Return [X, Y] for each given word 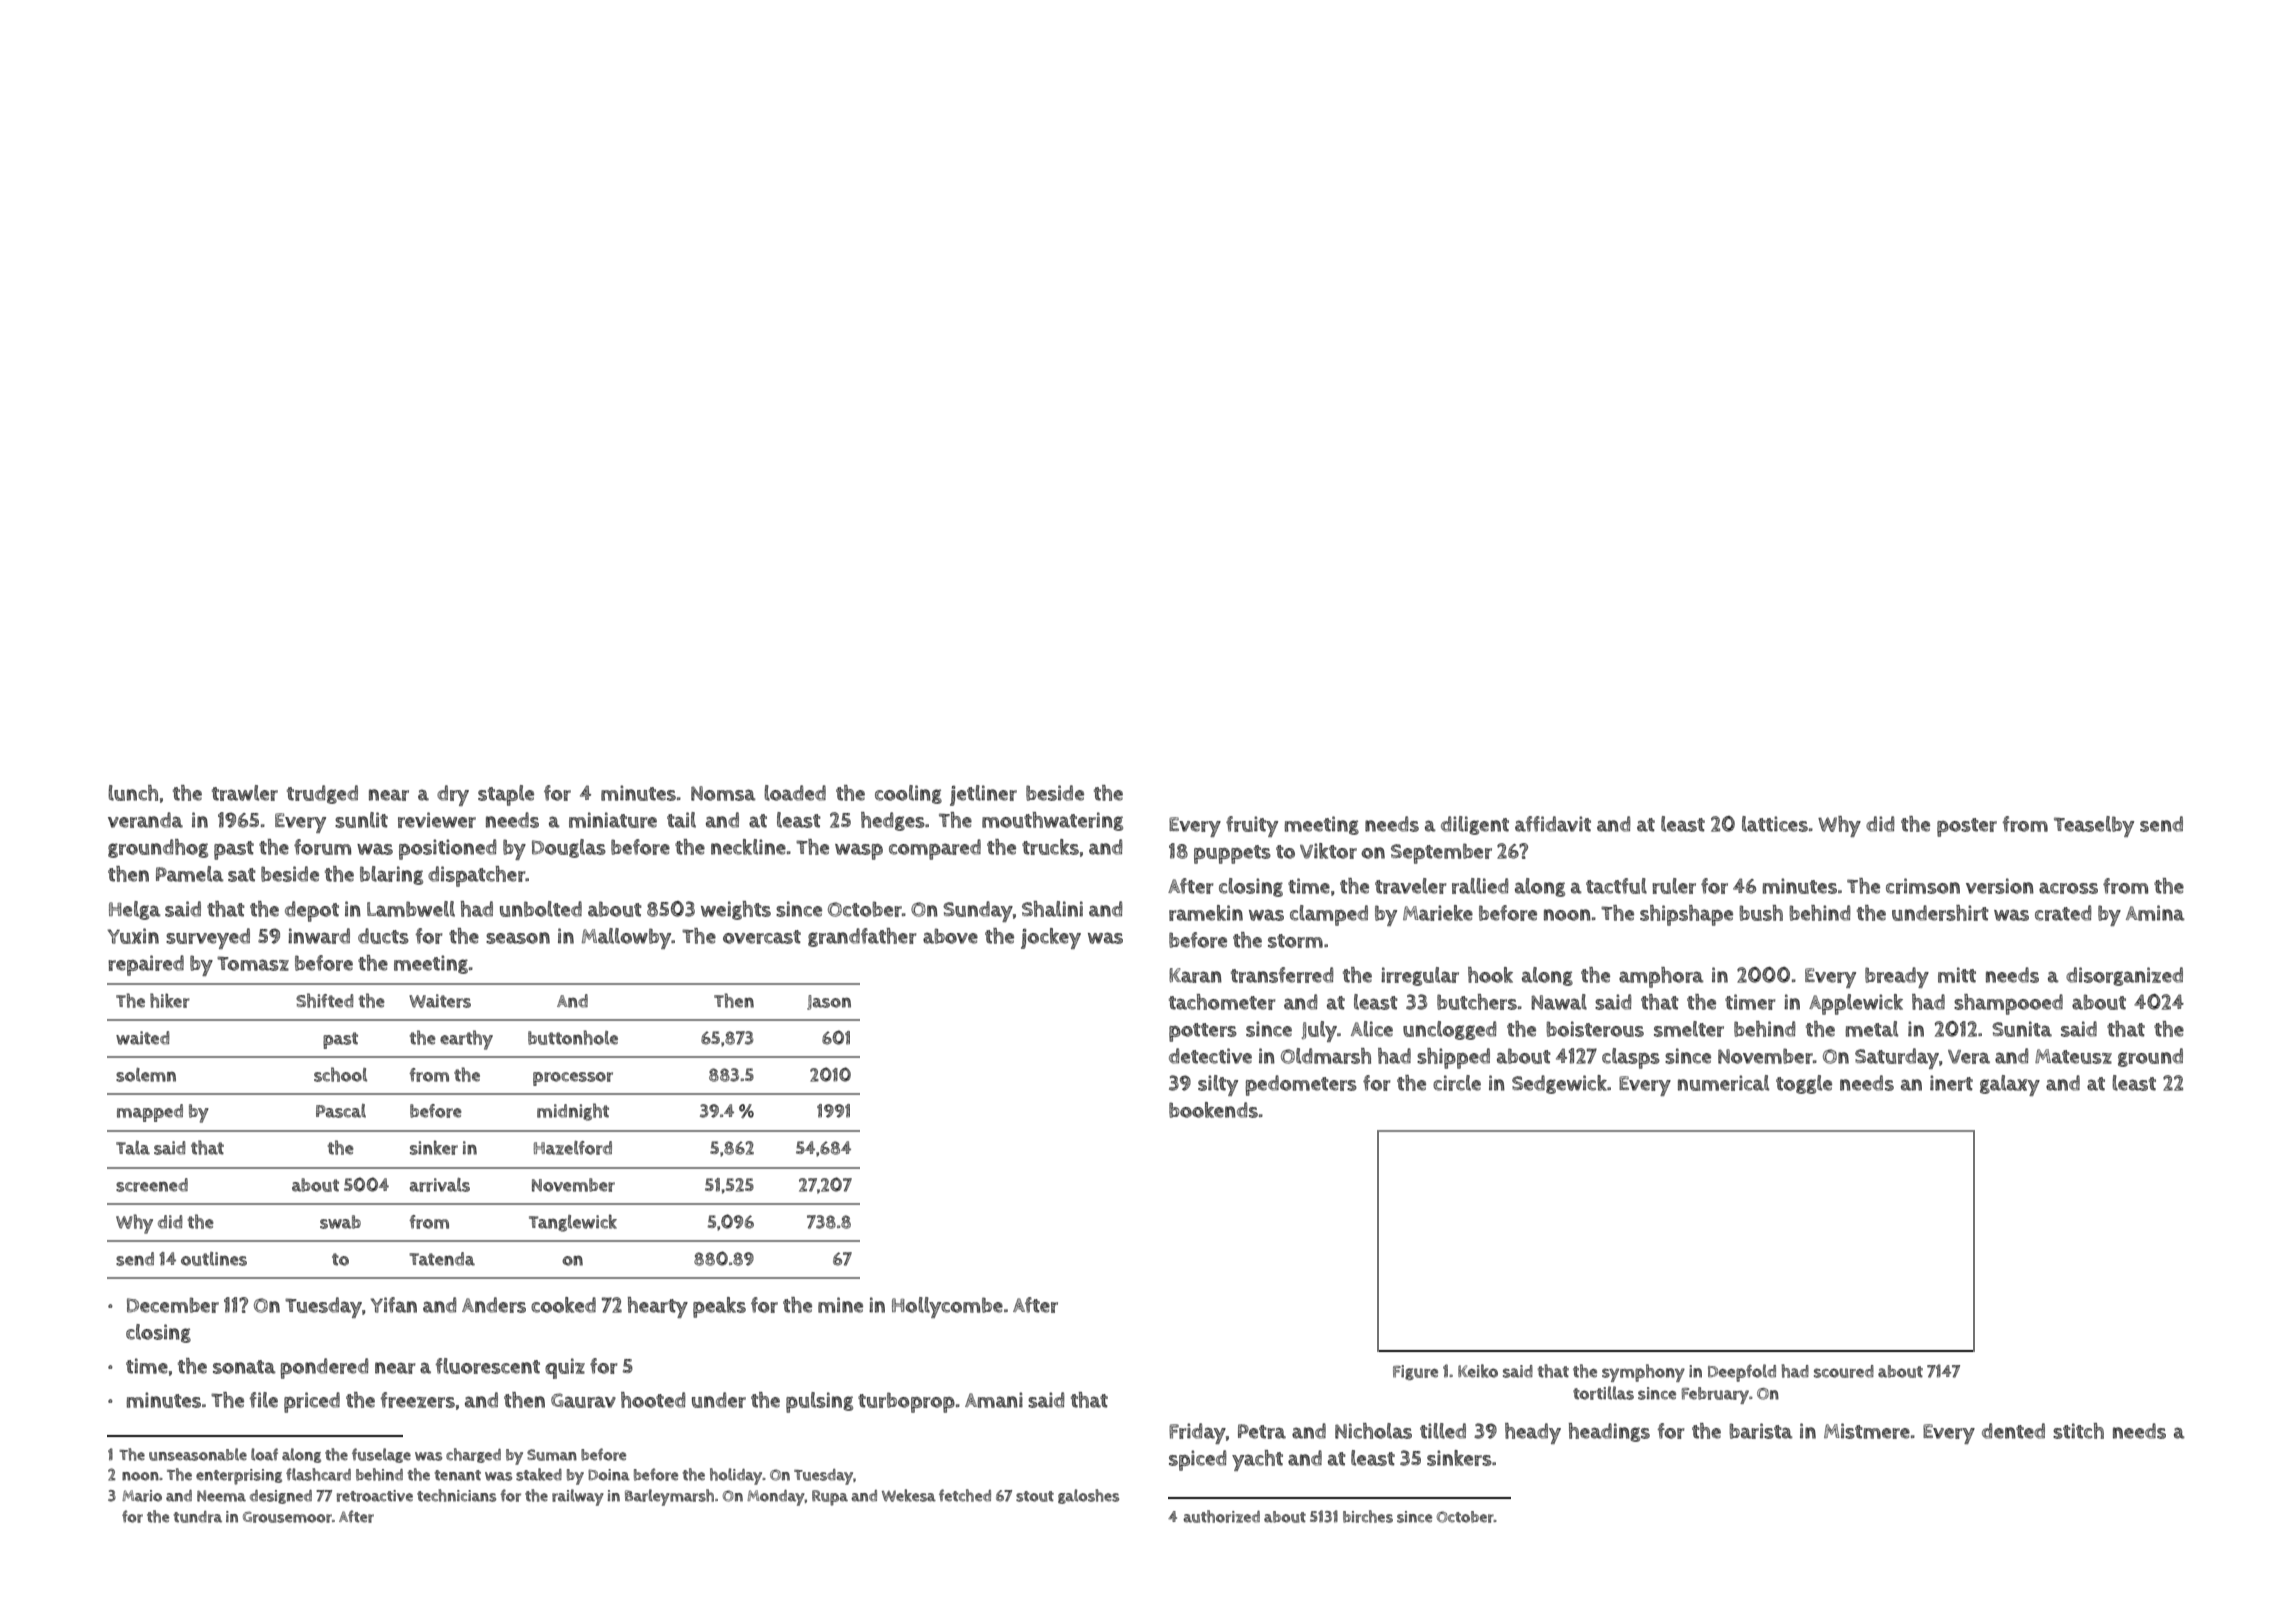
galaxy [2010, 1085]
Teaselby [2094, 826]
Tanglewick [573, 1223]
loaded [795, 793]
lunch [133, 793]
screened [152, 1185]
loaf [264, 1454]
